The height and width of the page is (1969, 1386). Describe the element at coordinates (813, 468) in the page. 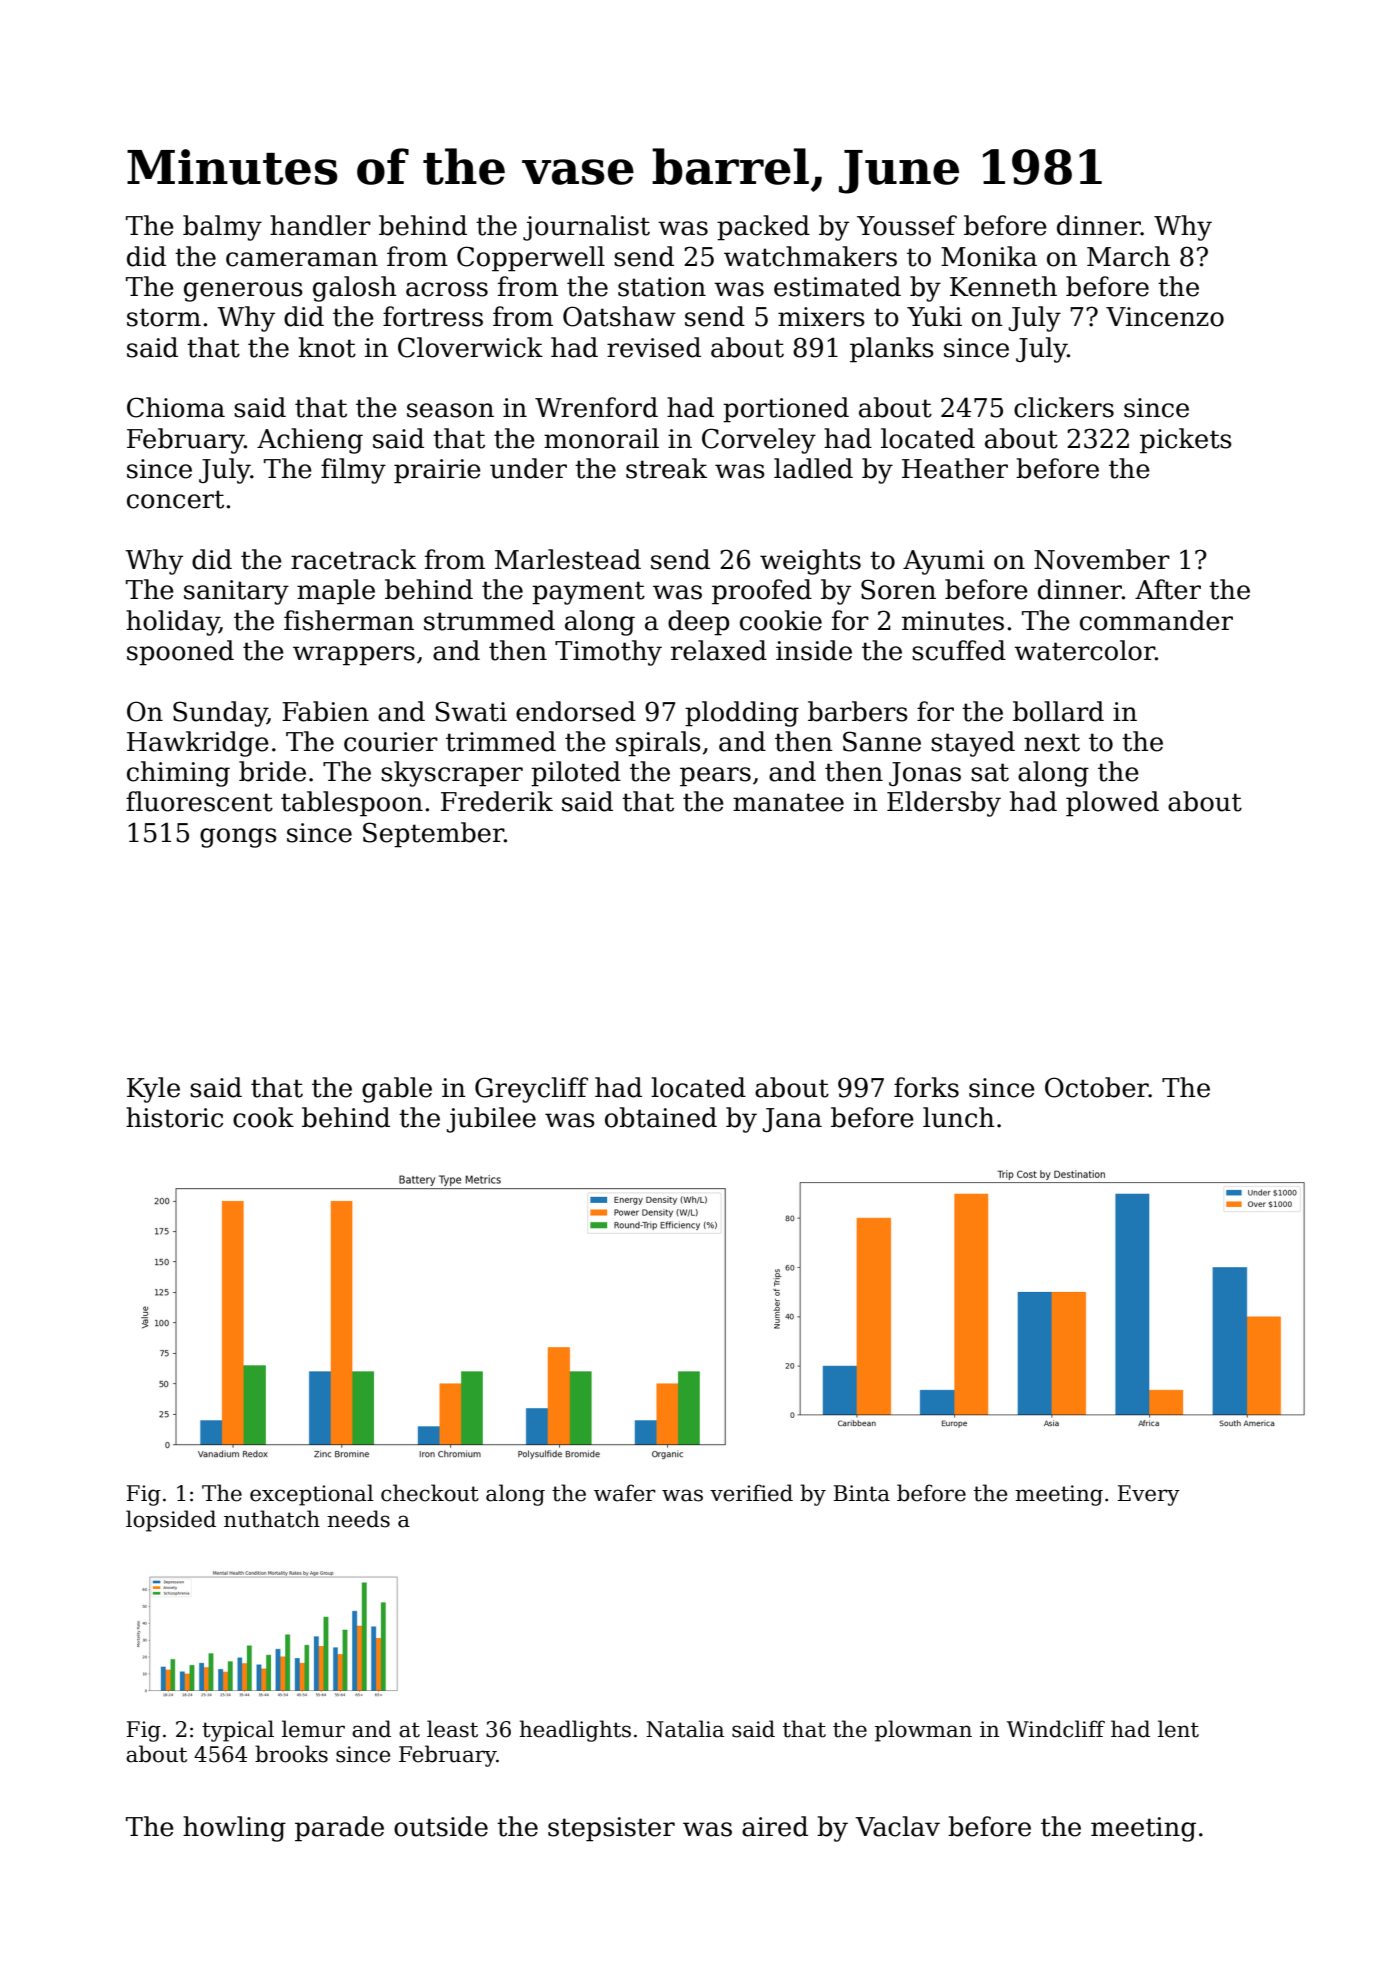

I see `ladled` at that location.
